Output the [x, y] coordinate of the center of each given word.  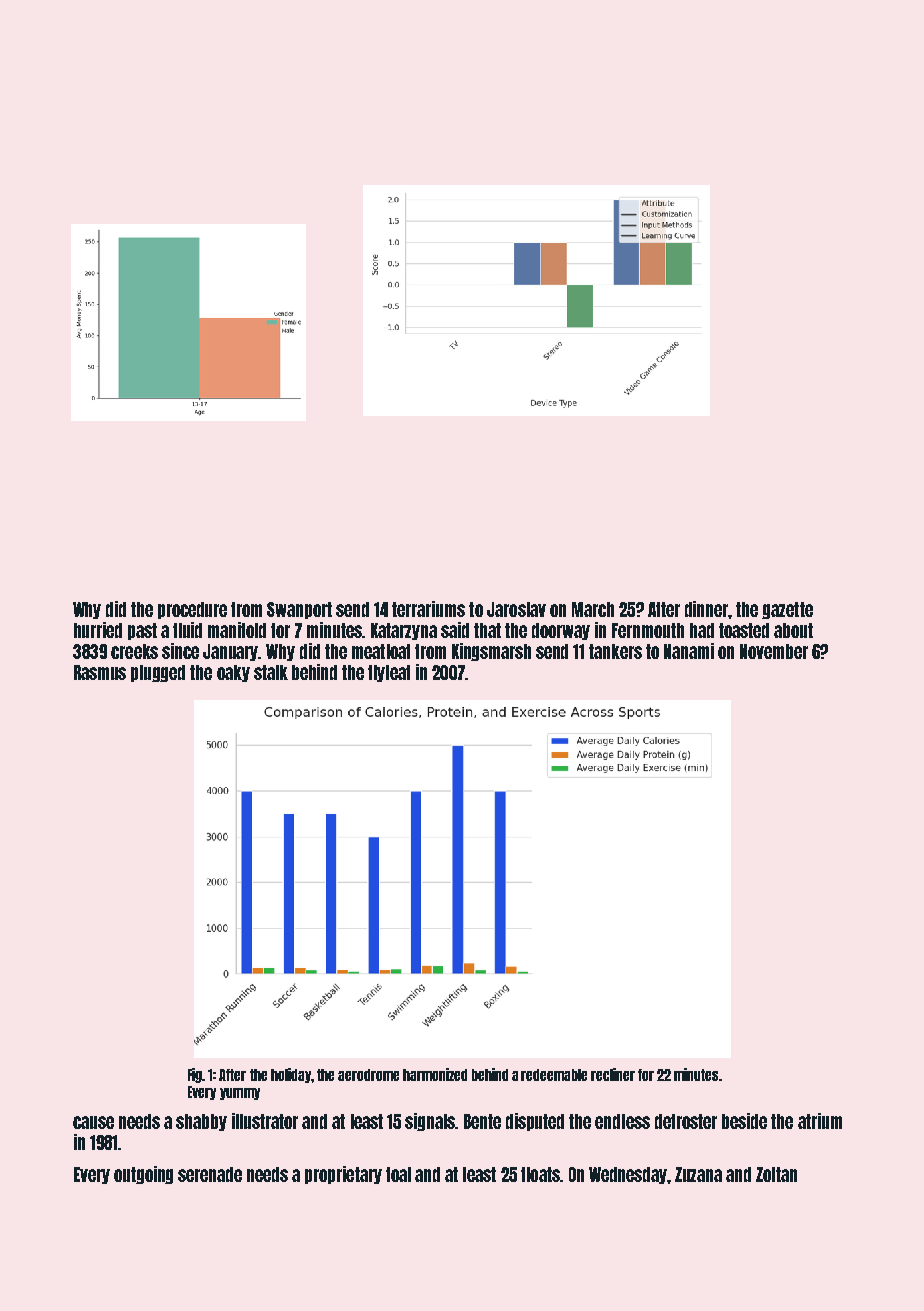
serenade [210, 1174]
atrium [820, 1121]
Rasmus [100, 672]
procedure [192, 610]
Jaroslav [516, 609]
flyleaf [389, 673]
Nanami [689, 651]
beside [744, 1121]
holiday [291, 1075]
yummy [240, 1094]
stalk [271, 672]
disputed [535, 1122]
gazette [787, 610]
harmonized [435, 1074]
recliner [613, 1074]
